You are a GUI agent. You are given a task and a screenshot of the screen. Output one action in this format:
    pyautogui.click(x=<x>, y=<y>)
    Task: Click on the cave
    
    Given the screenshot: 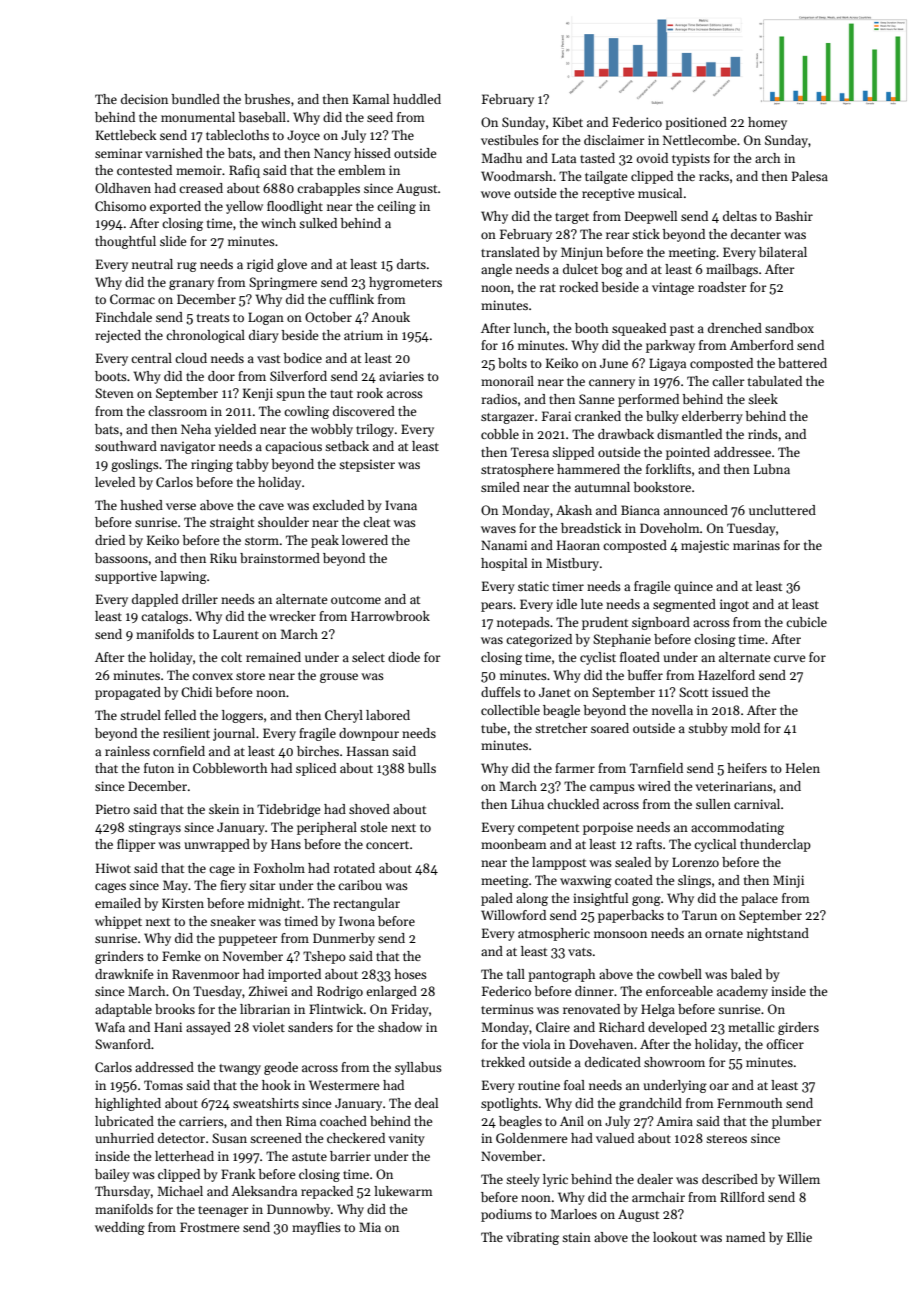 What is the action you would take?
    pyautogui.click(x=271, y=506)
